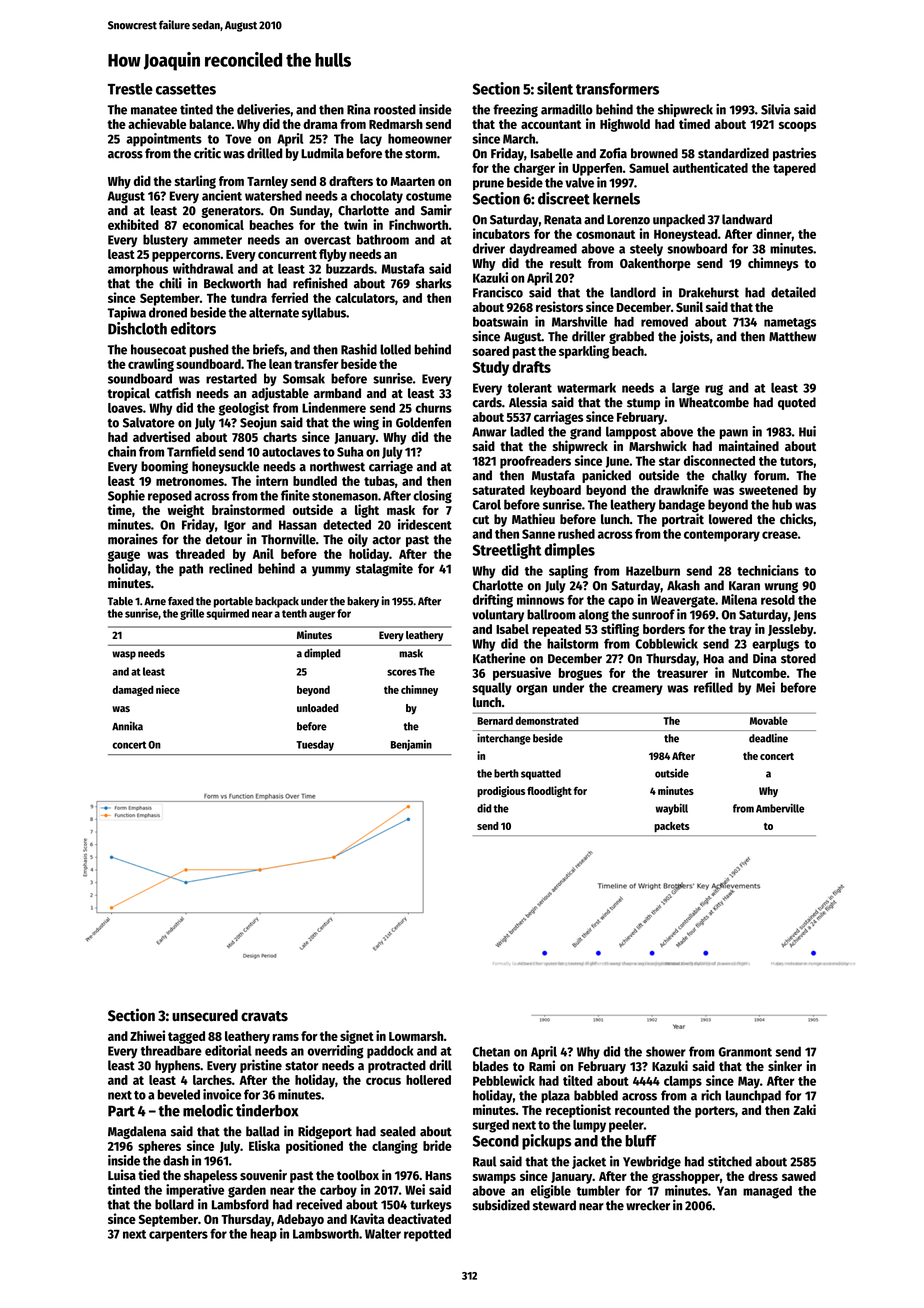 This image has height=1308, width=924. Describe the element at coordinates (625, 125) in the image. I see `Highwold` at that location.
